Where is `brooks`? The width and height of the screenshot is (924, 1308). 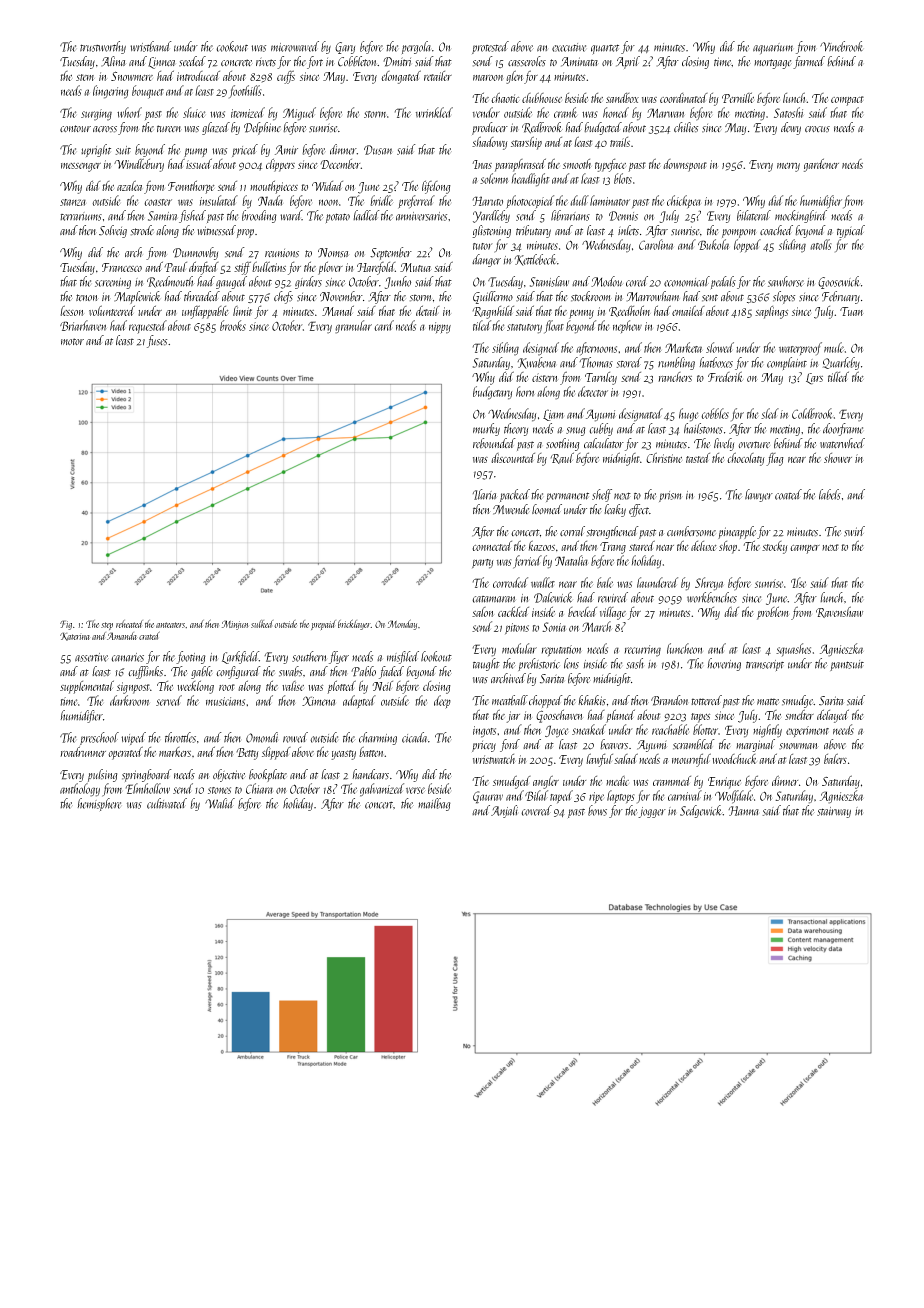
brooks is located at coordinates (233, 325).
